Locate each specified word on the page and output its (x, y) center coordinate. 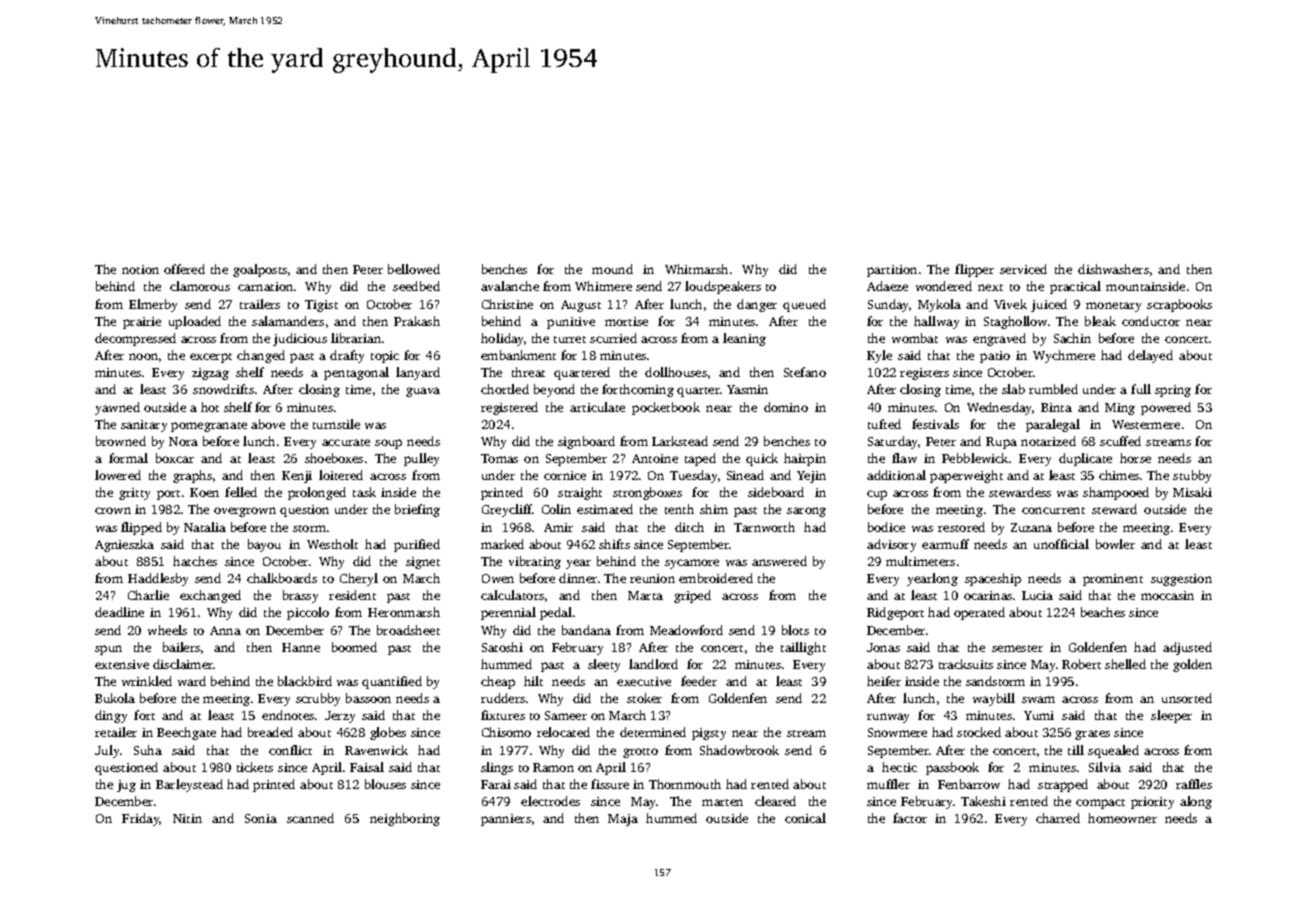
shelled (1125, 664)
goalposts (260, 270)
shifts (614, 544)
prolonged (317, 493)
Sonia (261, 818)
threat (528, 372)
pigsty (709, 734)
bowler (1115, 544)
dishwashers (1113, 269)
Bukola (115, 698)
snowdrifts (223, 389)
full (1141, 389)
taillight (803, 648)
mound (612, 269)
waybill (994, 699)
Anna (225, 630)
